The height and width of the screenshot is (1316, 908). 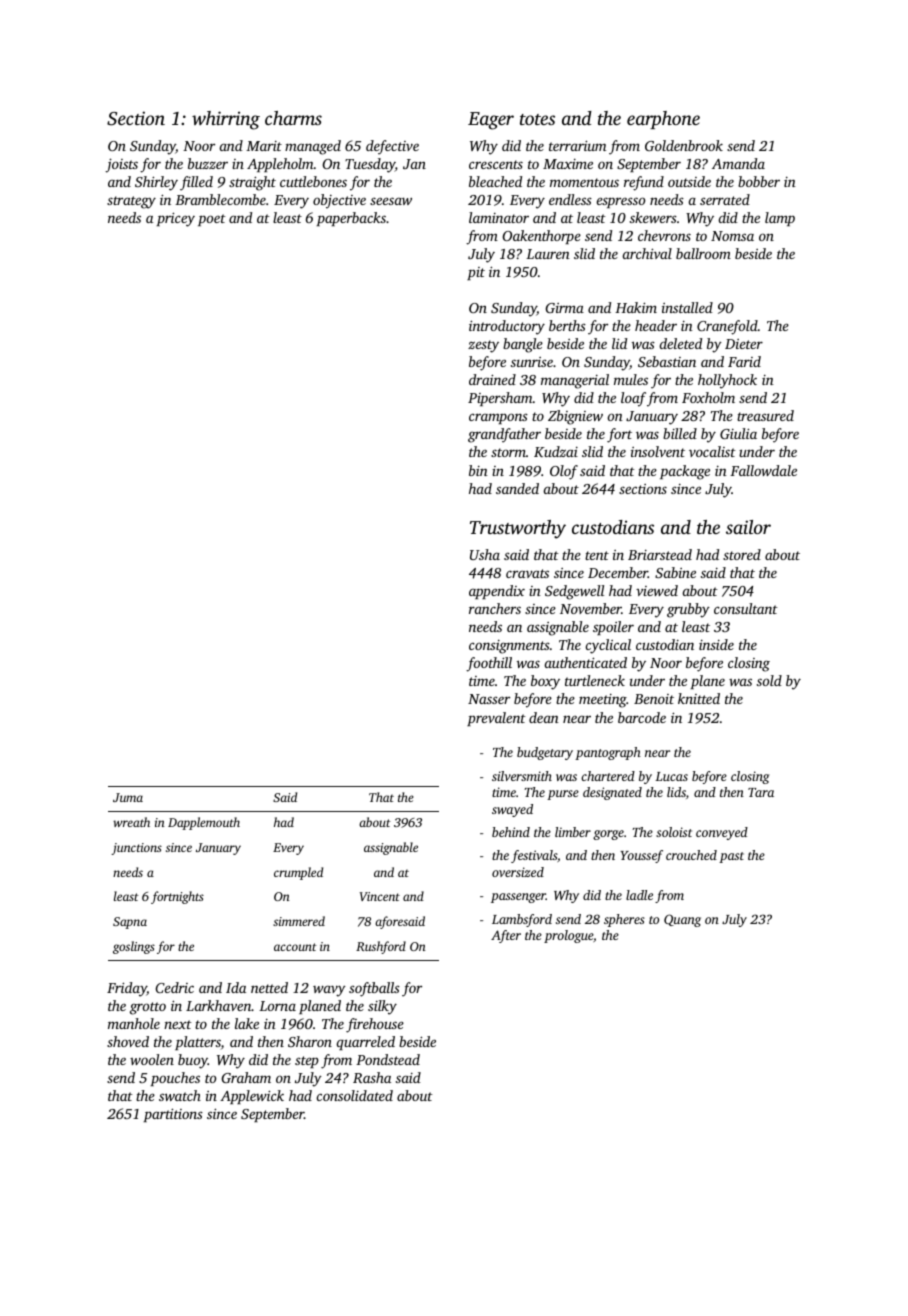 What do you see at coordinates (483, 346) in the screenshot?
I see `zesty` at bounding box center [483, 346].
